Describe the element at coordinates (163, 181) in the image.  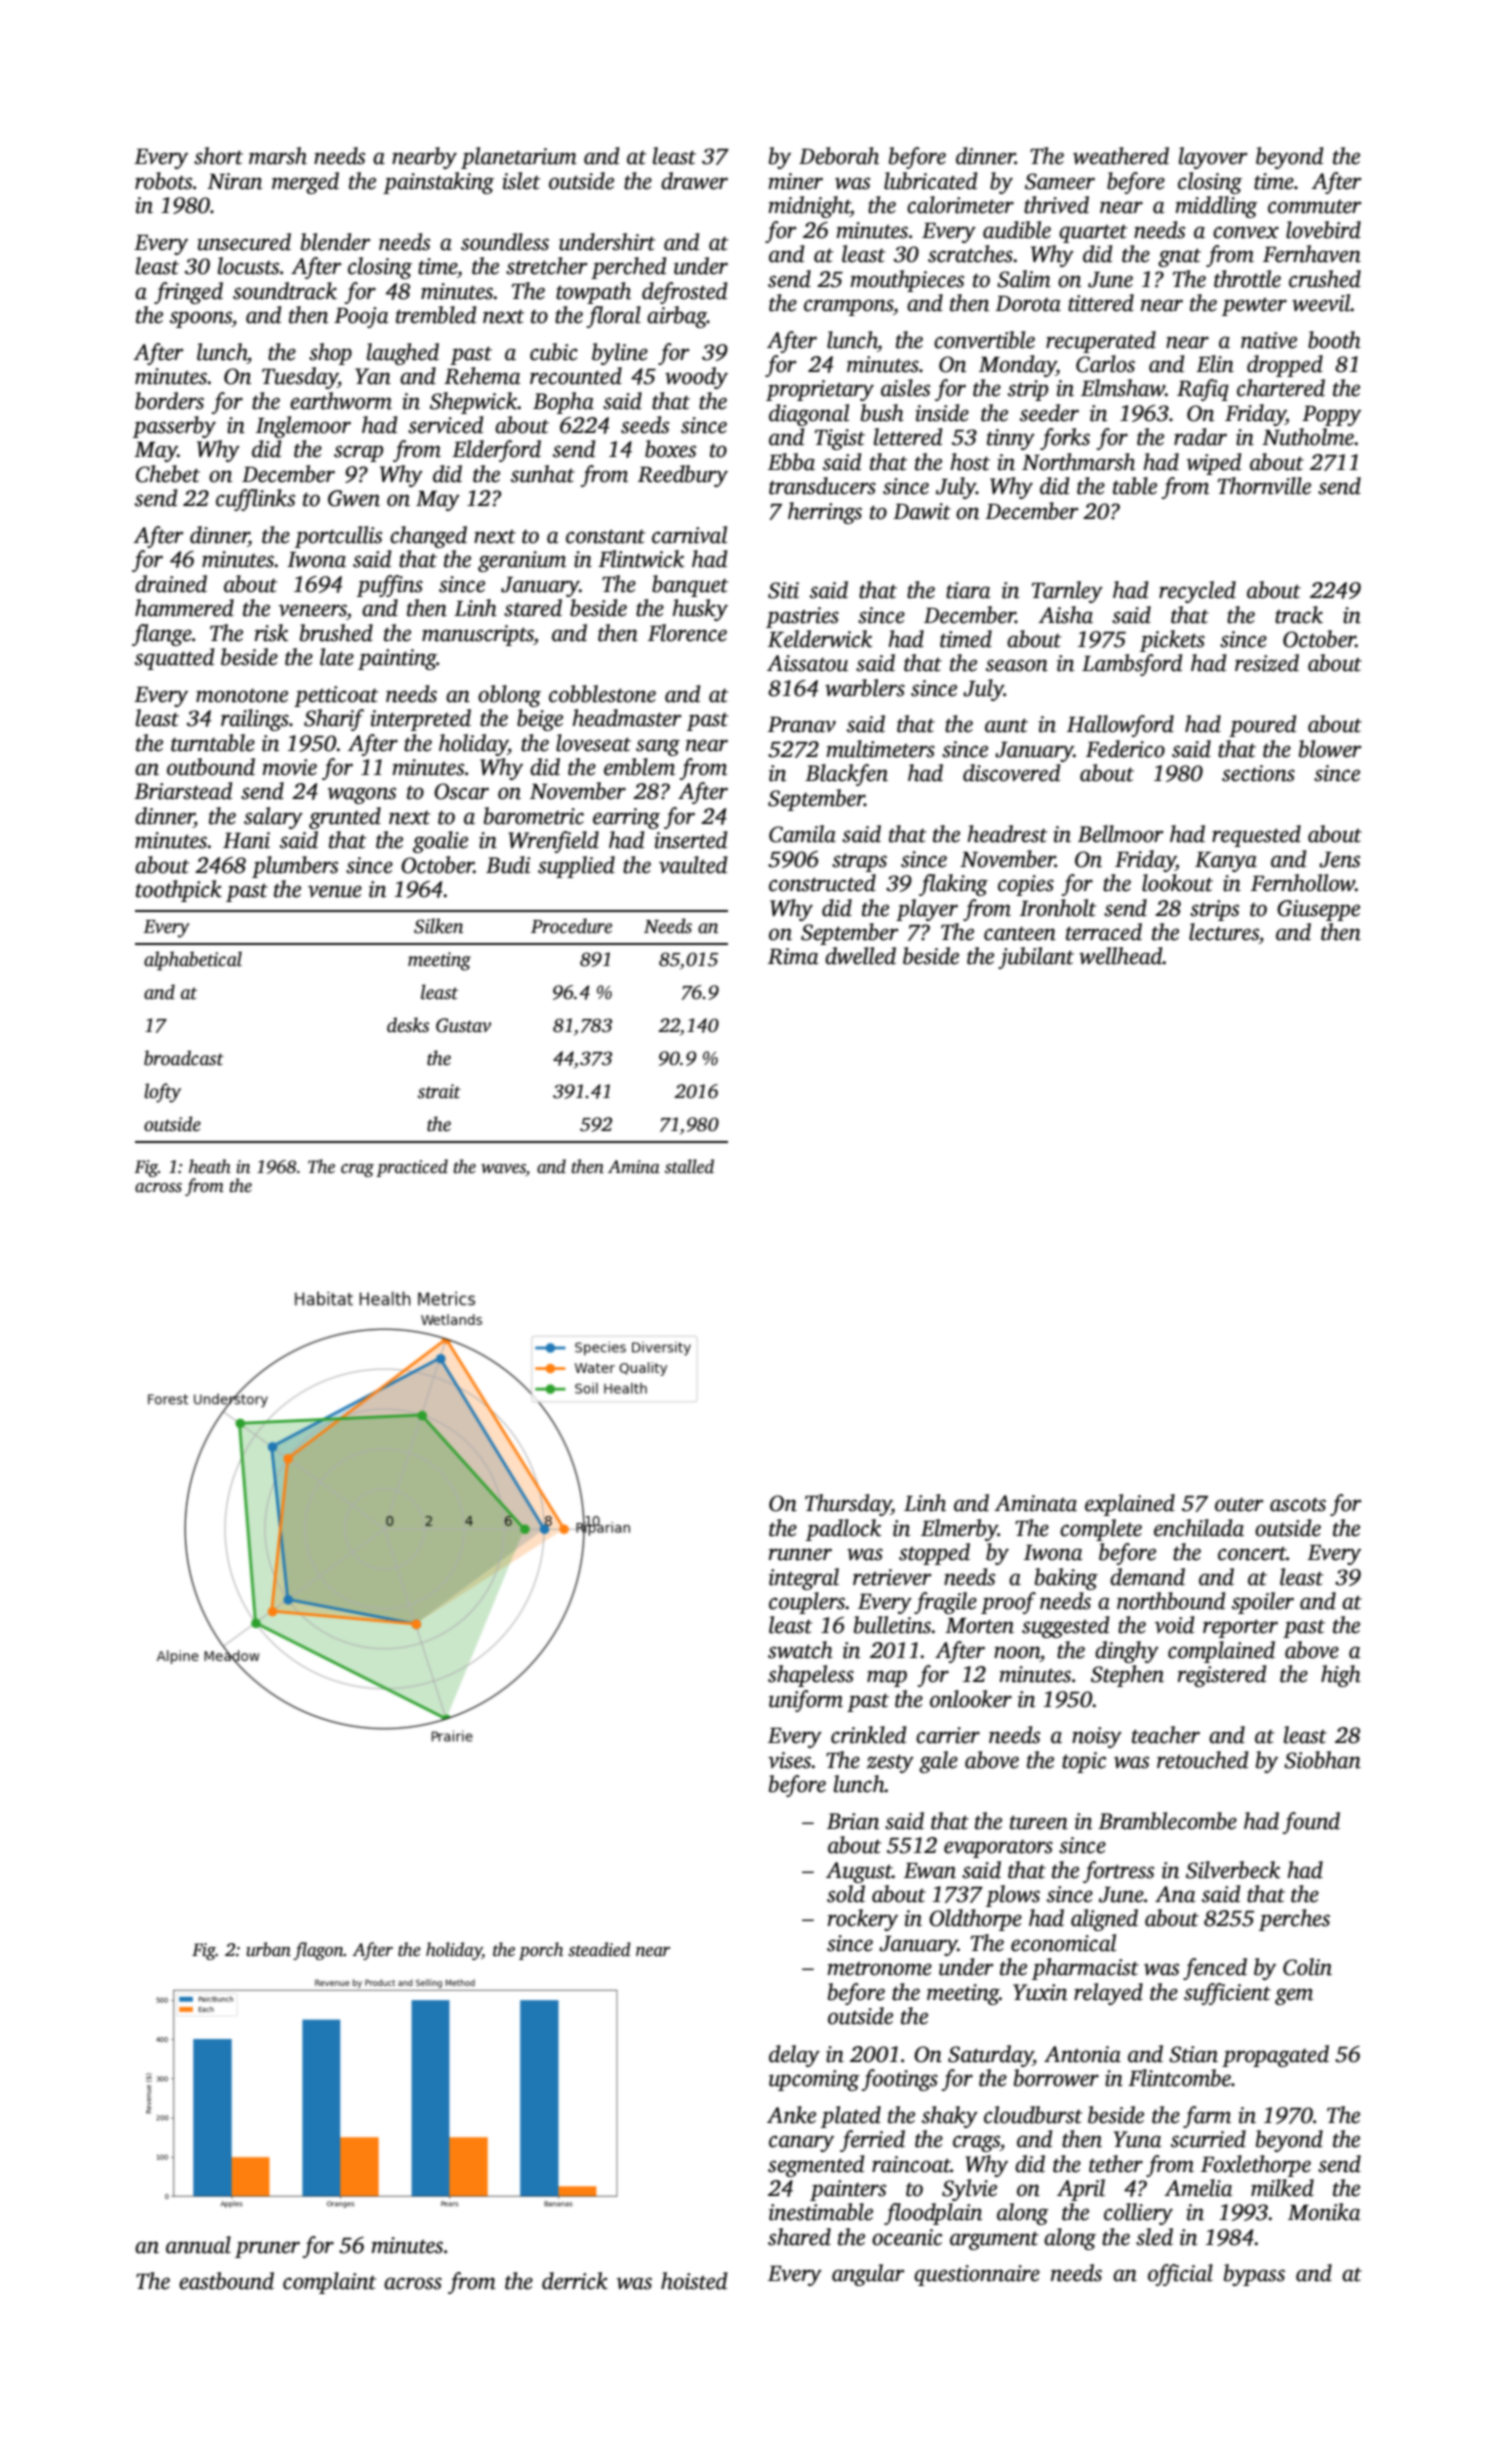
I see `robots` at that location.
